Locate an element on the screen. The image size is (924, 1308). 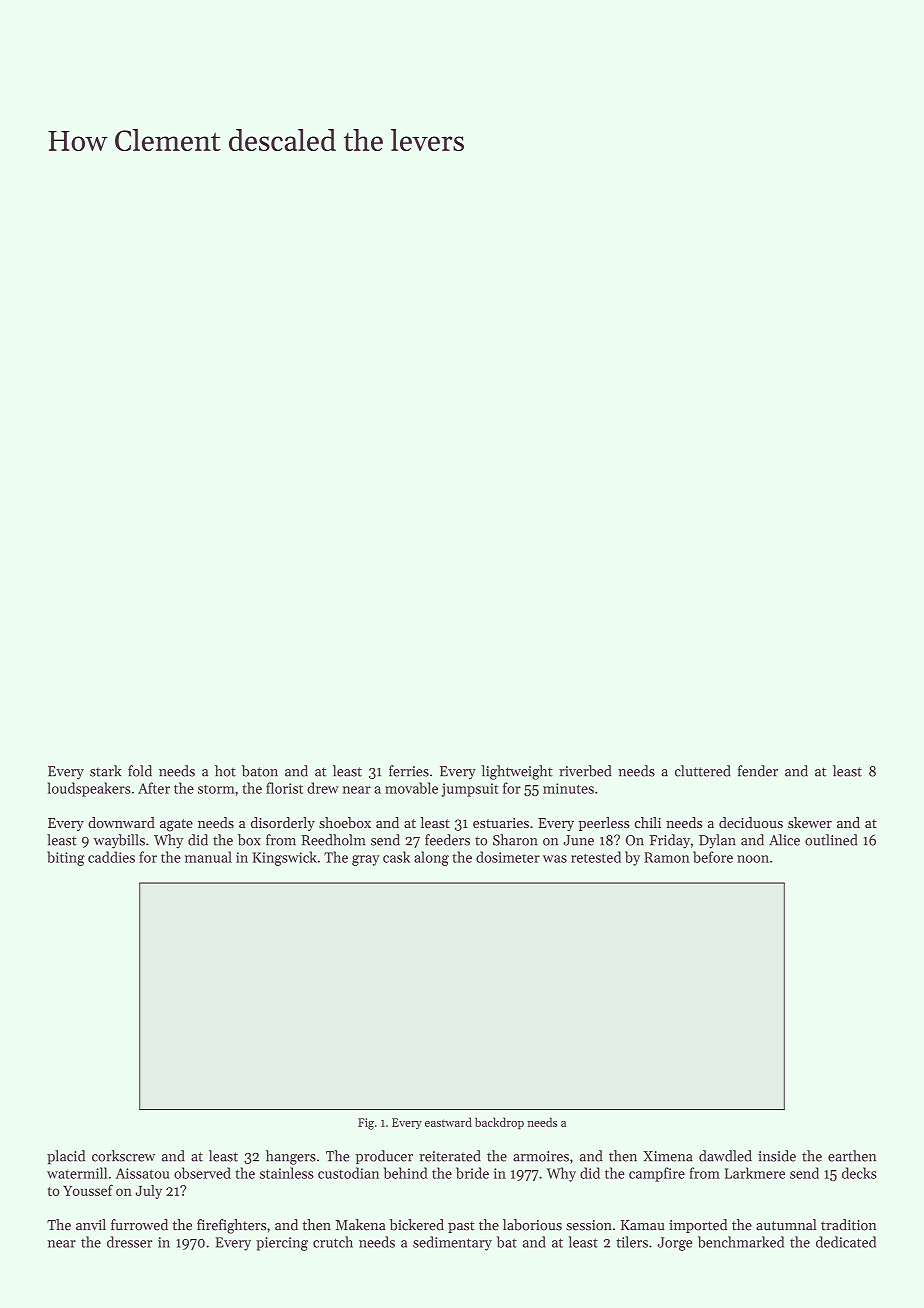
Ximena is located at coordinates (668, 1156).
